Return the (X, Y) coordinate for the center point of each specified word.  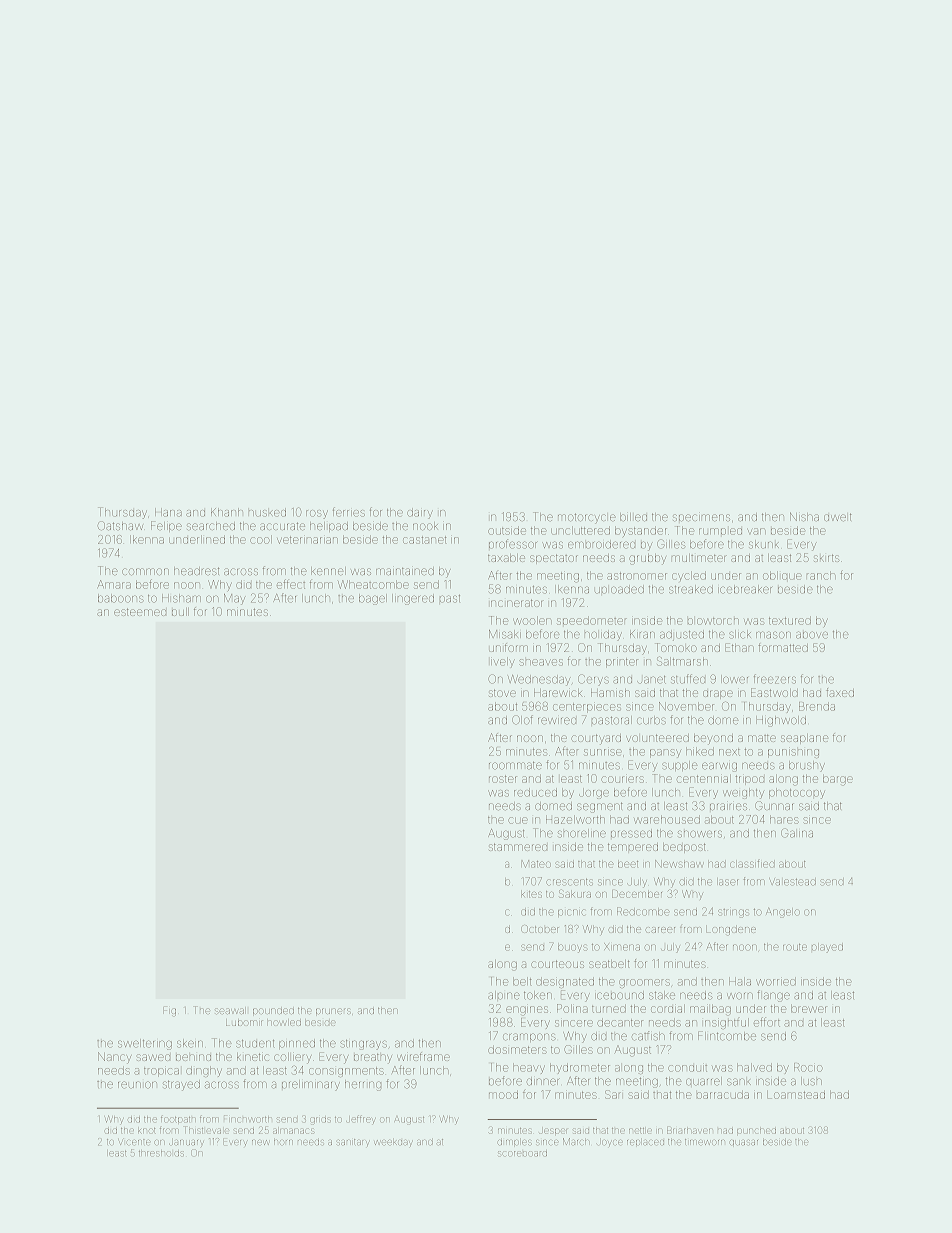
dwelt (838, 517)
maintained (405, 571)
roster (503, 779)
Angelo (783, 913)
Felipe (166, 526)
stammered (518, 847)
